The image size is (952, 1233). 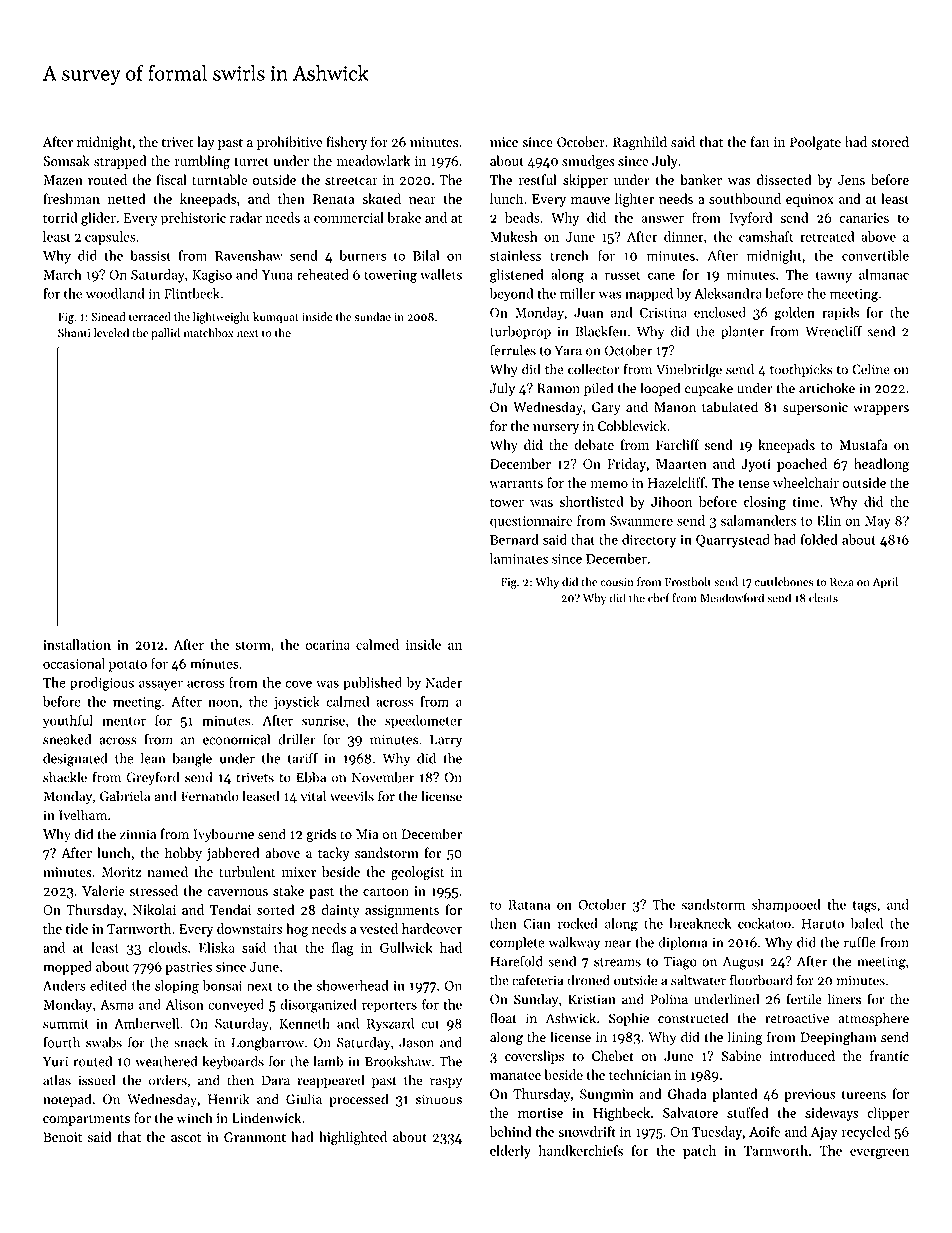 I want to click on sundae, so click(x=373, y=317).
